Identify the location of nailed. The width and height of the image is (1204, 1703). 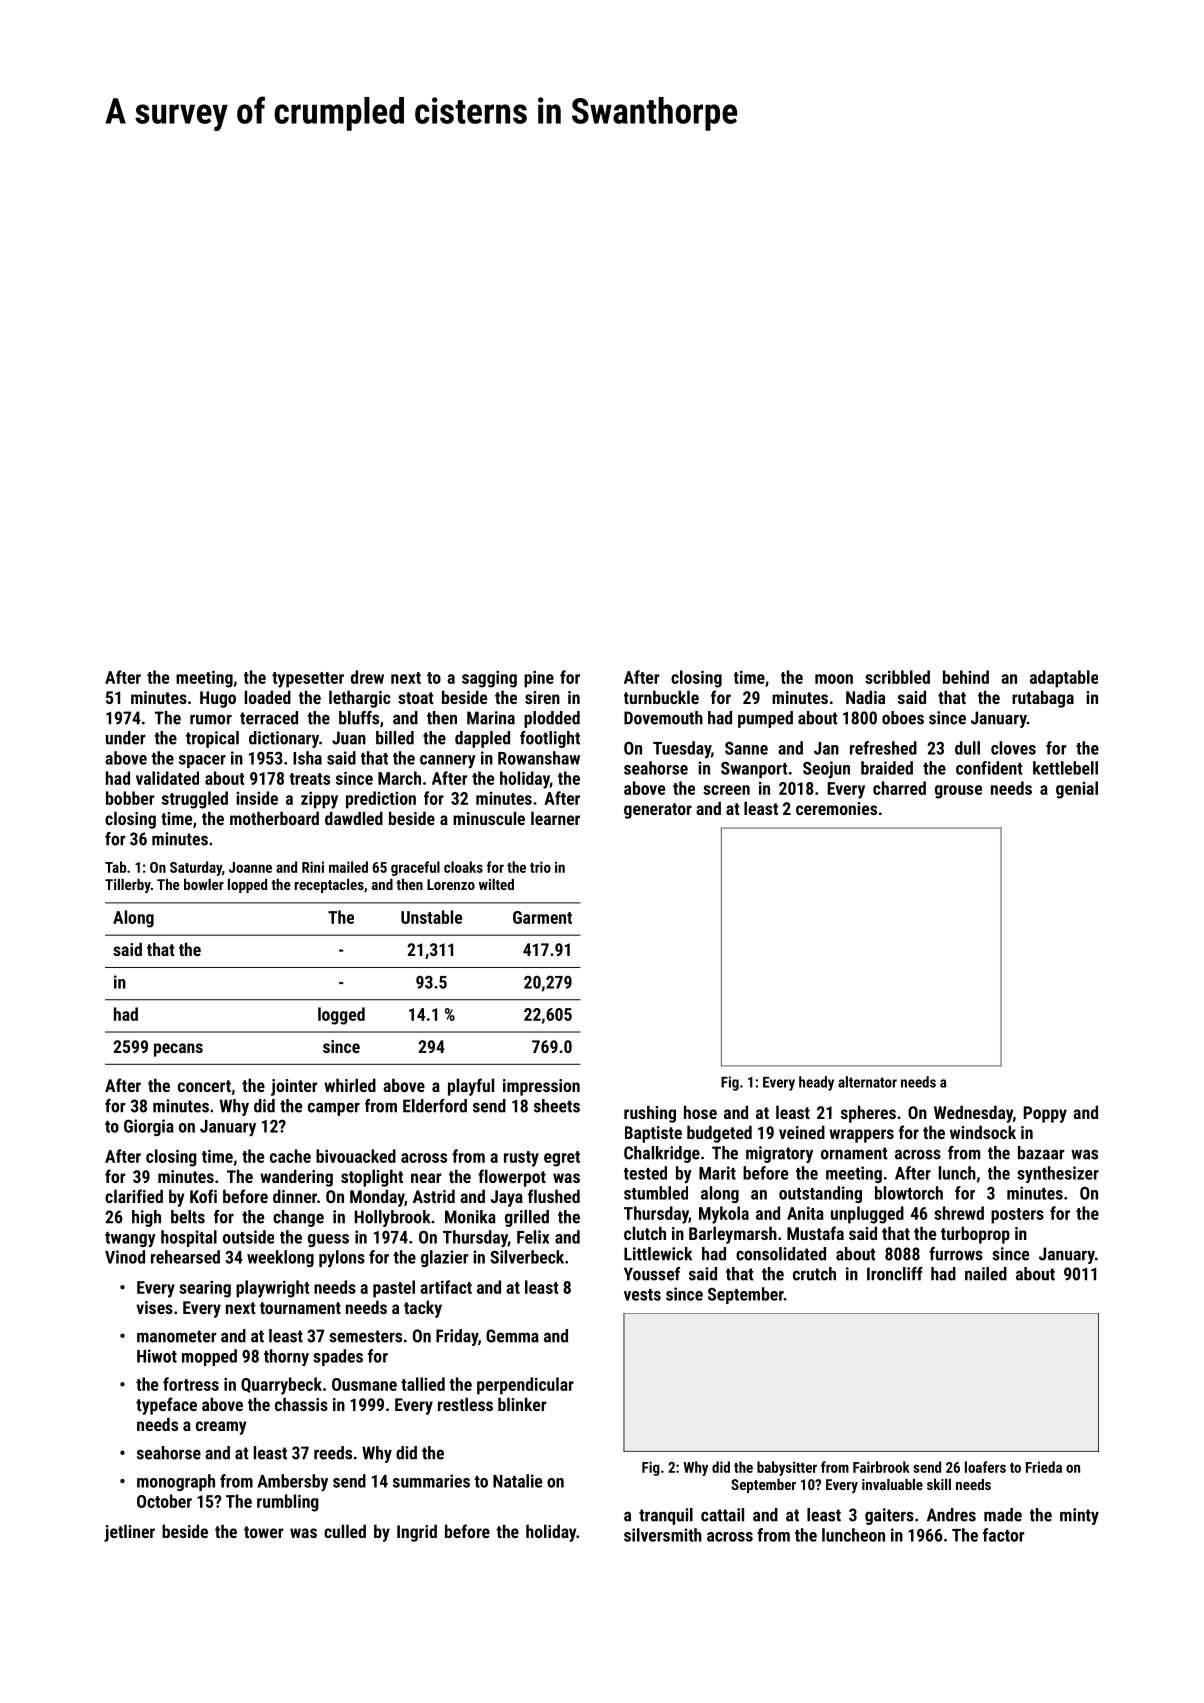
(986, 1274).
